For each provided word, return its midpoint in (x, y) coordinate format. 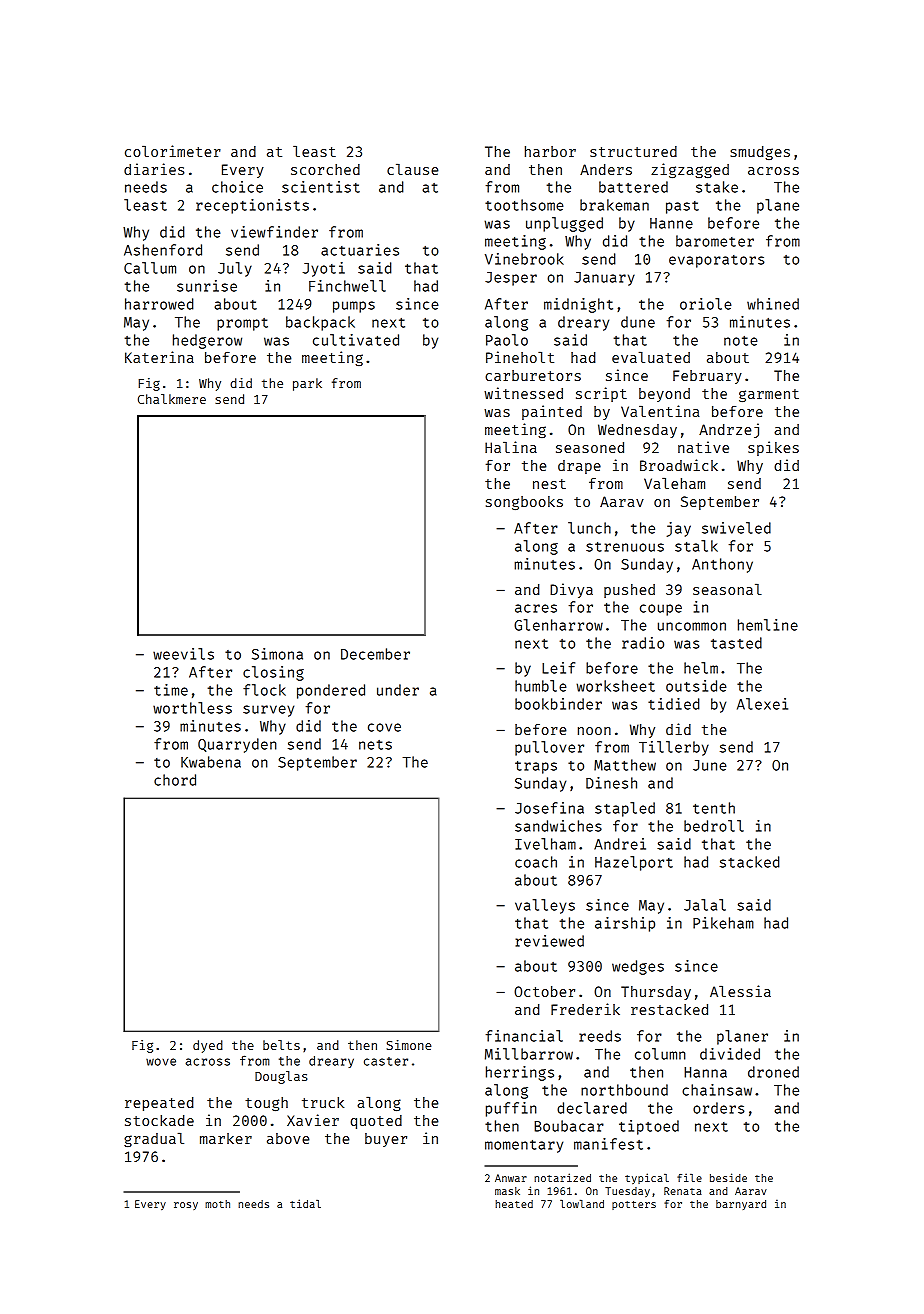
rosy (186, 1206)
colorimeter (173, 151)
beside (728, 1177)
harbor (550, 151)
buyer (386, 1140)
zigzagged (690, 171)
